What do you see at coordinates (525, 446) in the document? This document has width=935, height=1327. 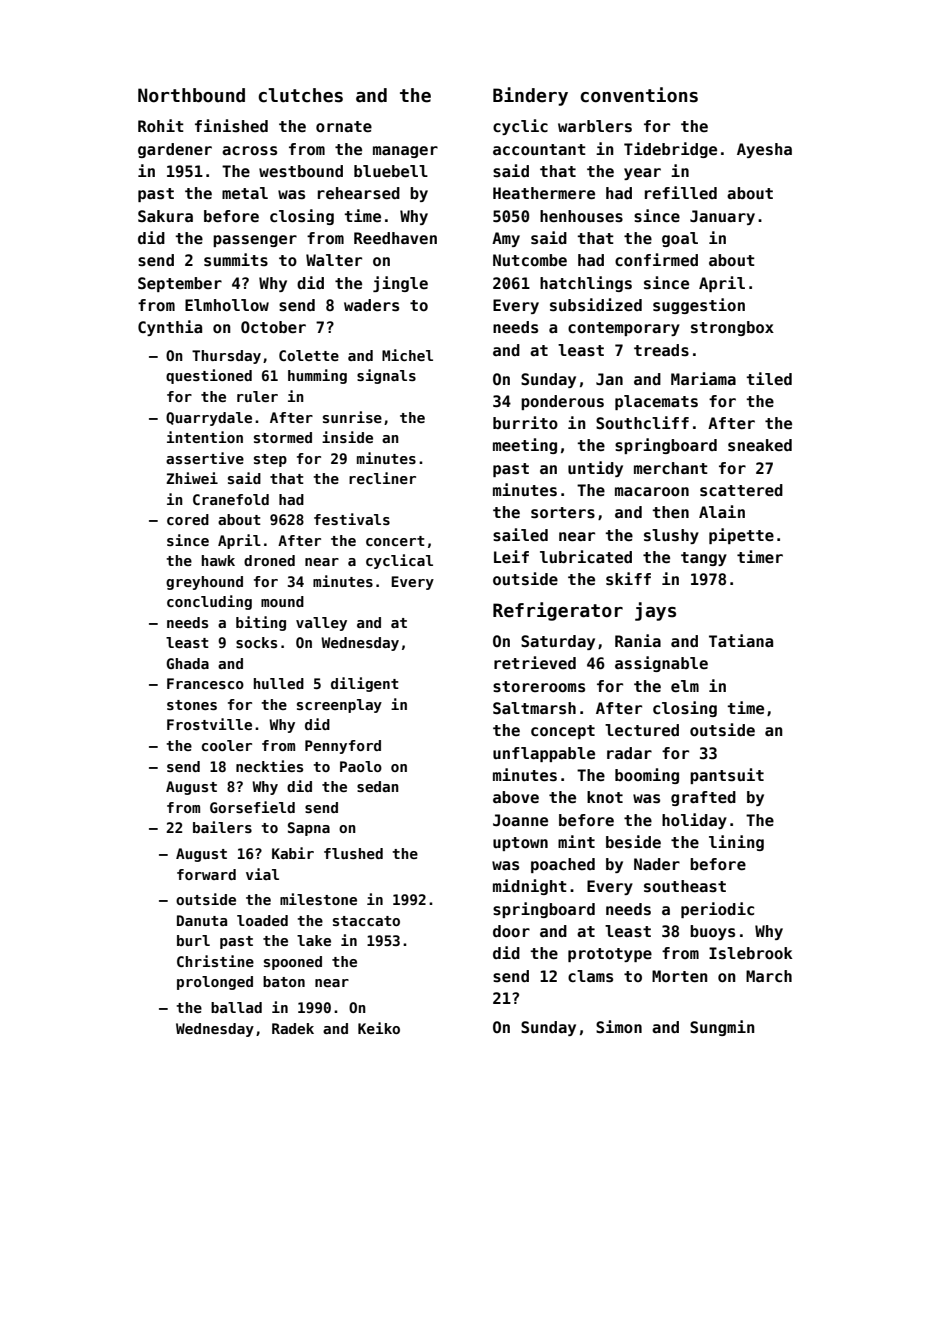 I see `meeting` at bounding box center [525, 446].
